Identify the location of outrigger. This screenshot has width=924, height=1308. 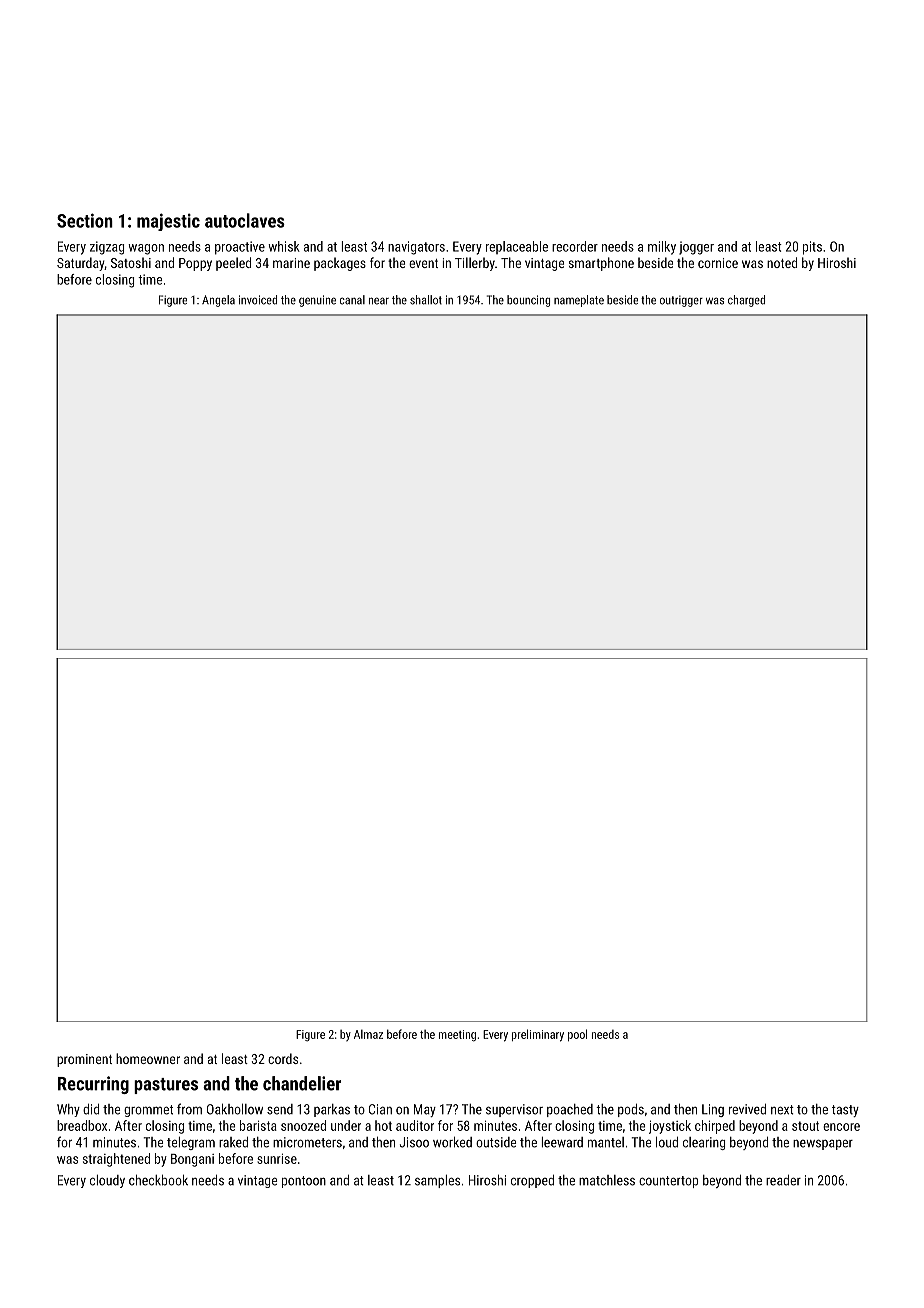
(681, 301).
